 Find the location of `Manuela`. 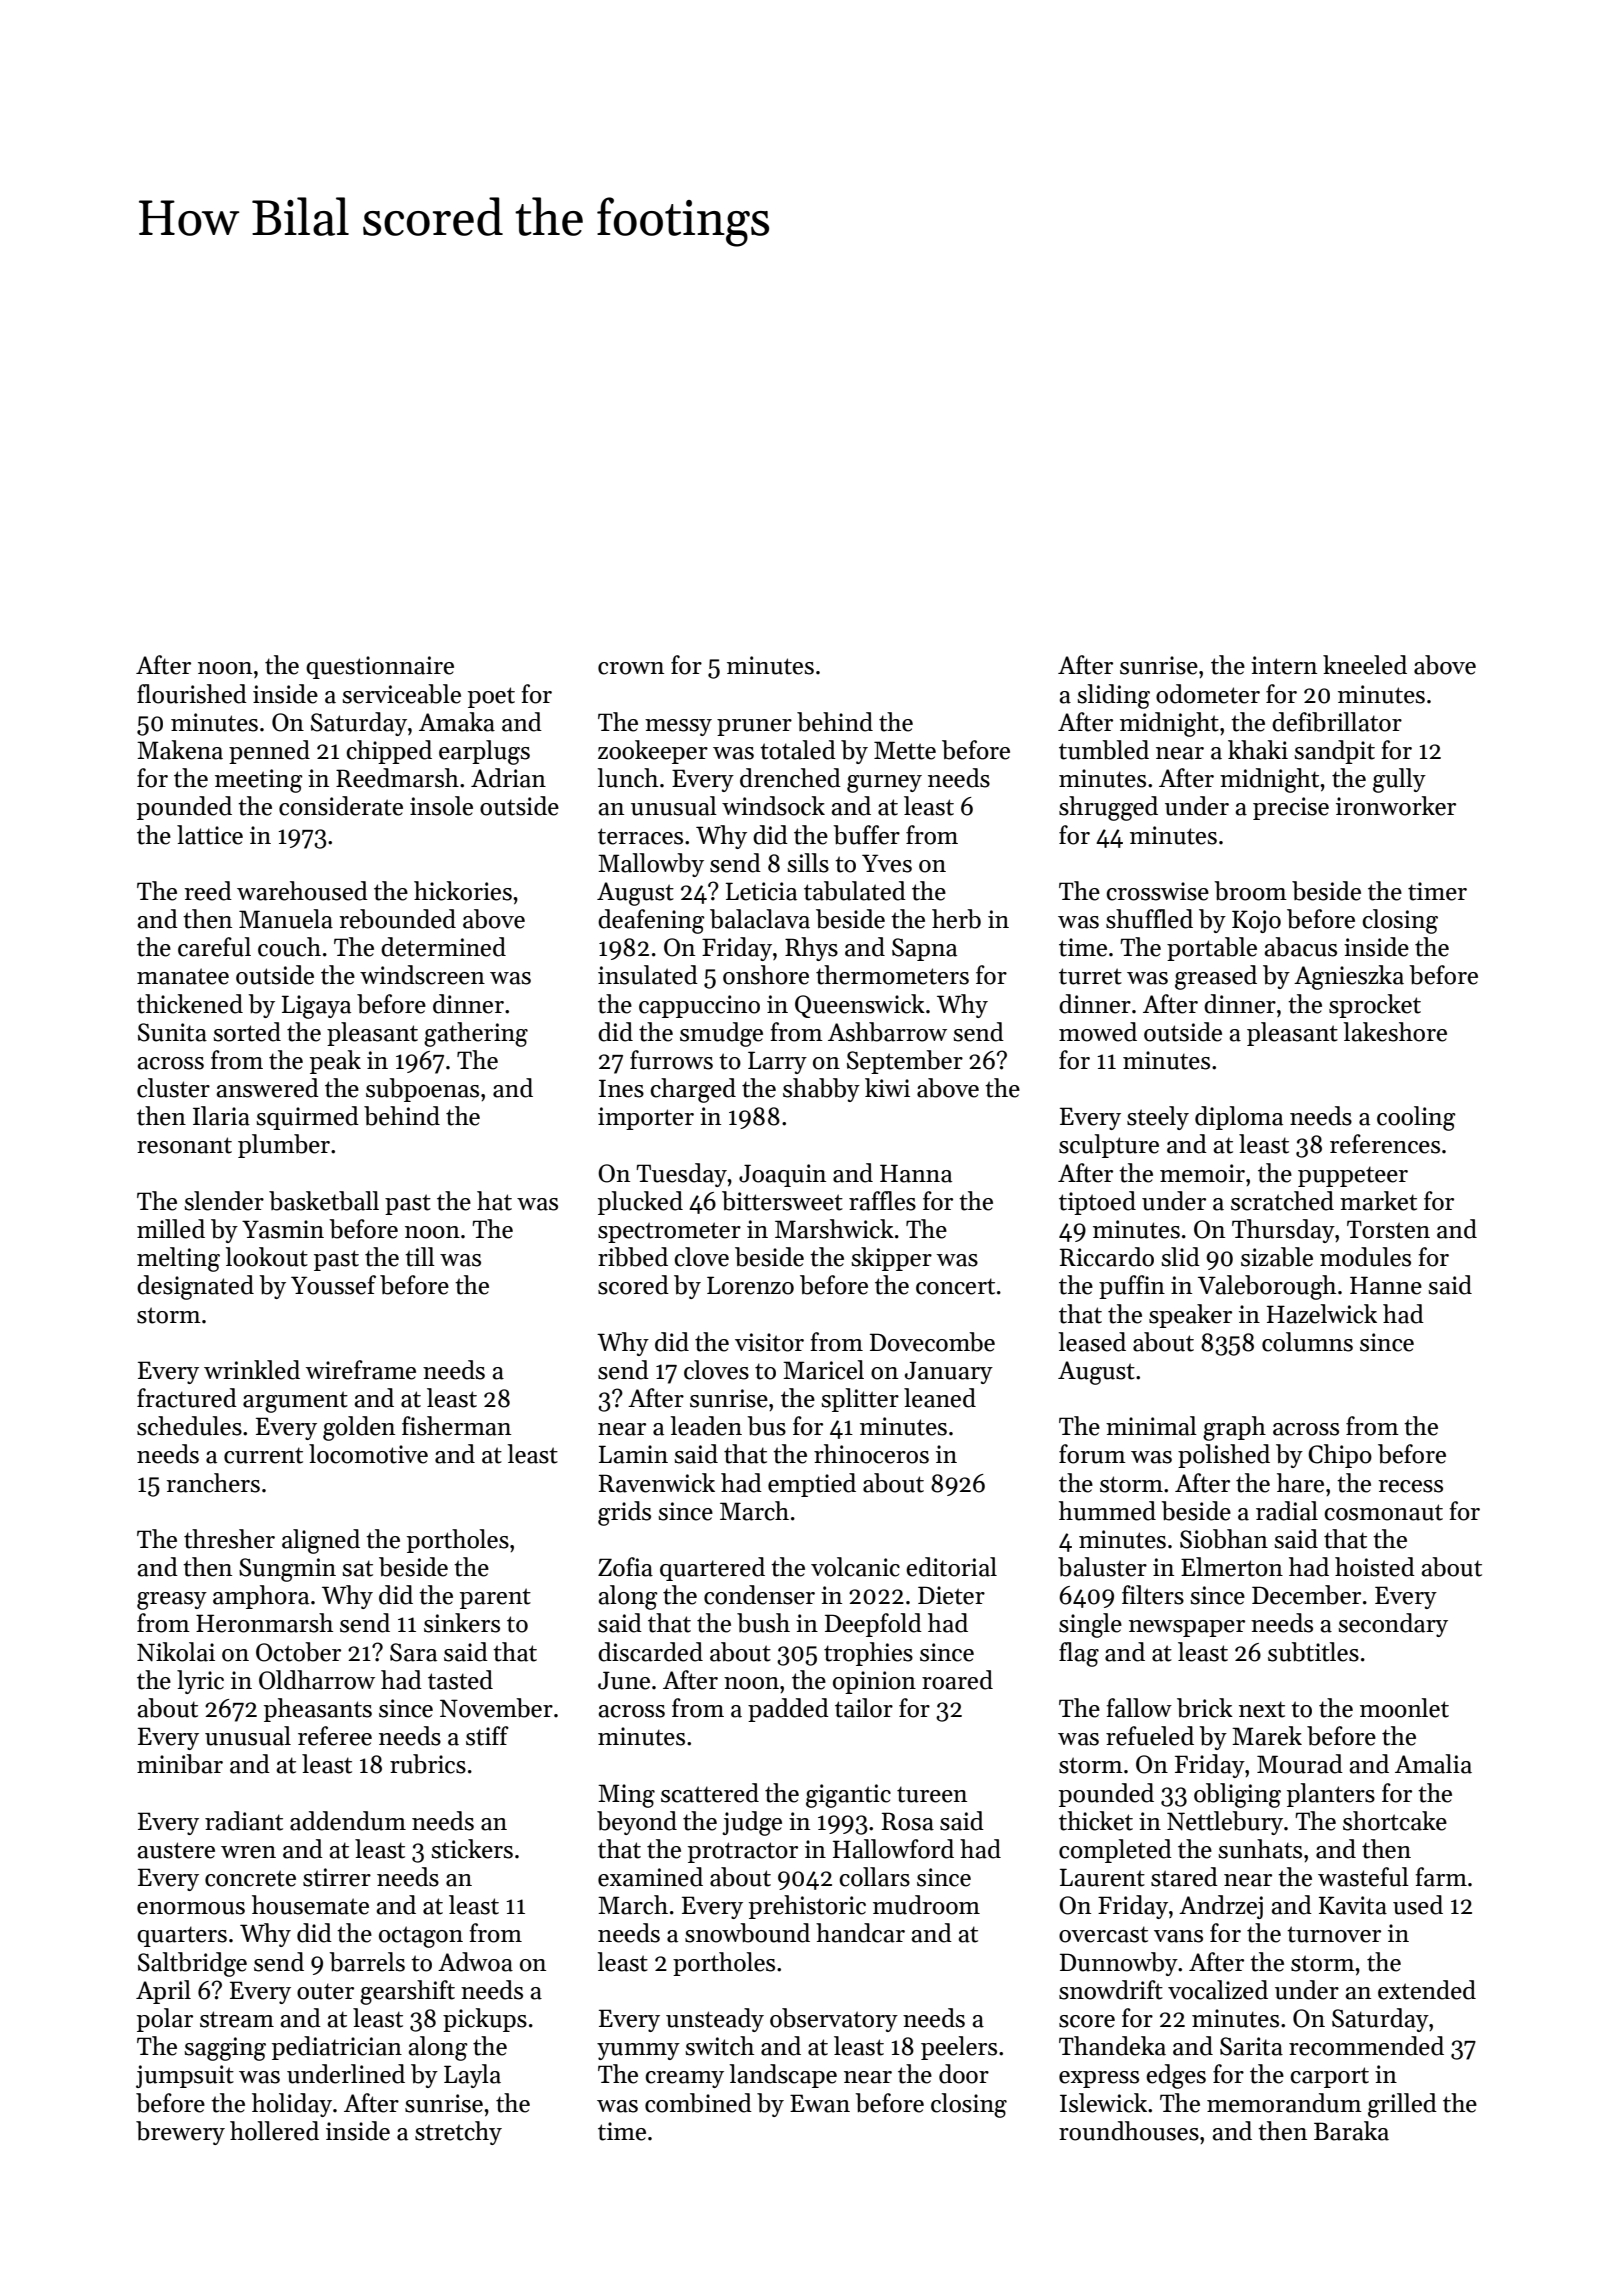

Manuela is located at coordinates (286, 919).
